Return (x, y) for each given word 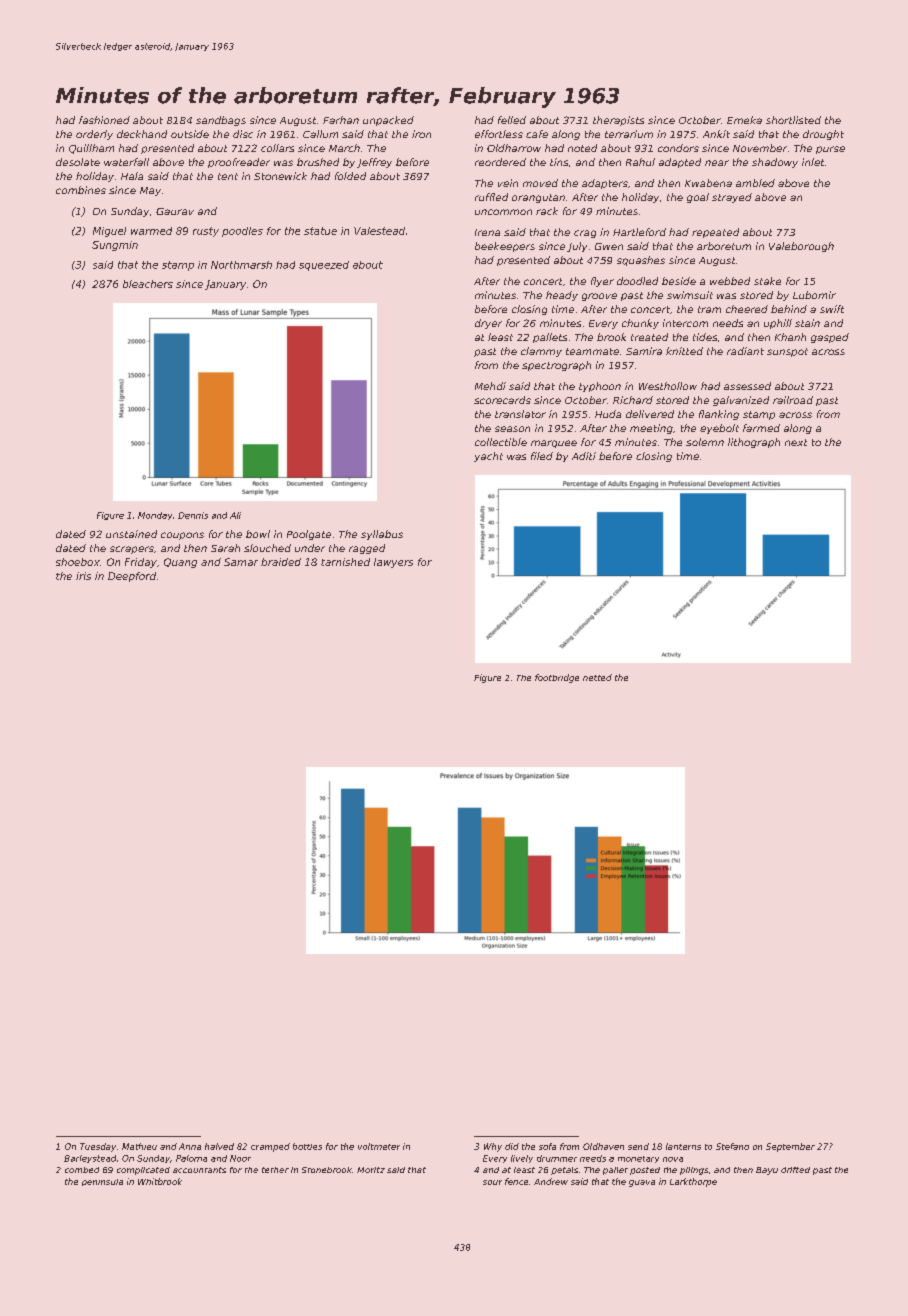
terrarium (629, 134)
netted (597, 677)
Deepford (132, 577)
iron (421, 134)
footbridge (557, 678)
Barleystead (90, 1159)
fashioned (104, 120)
